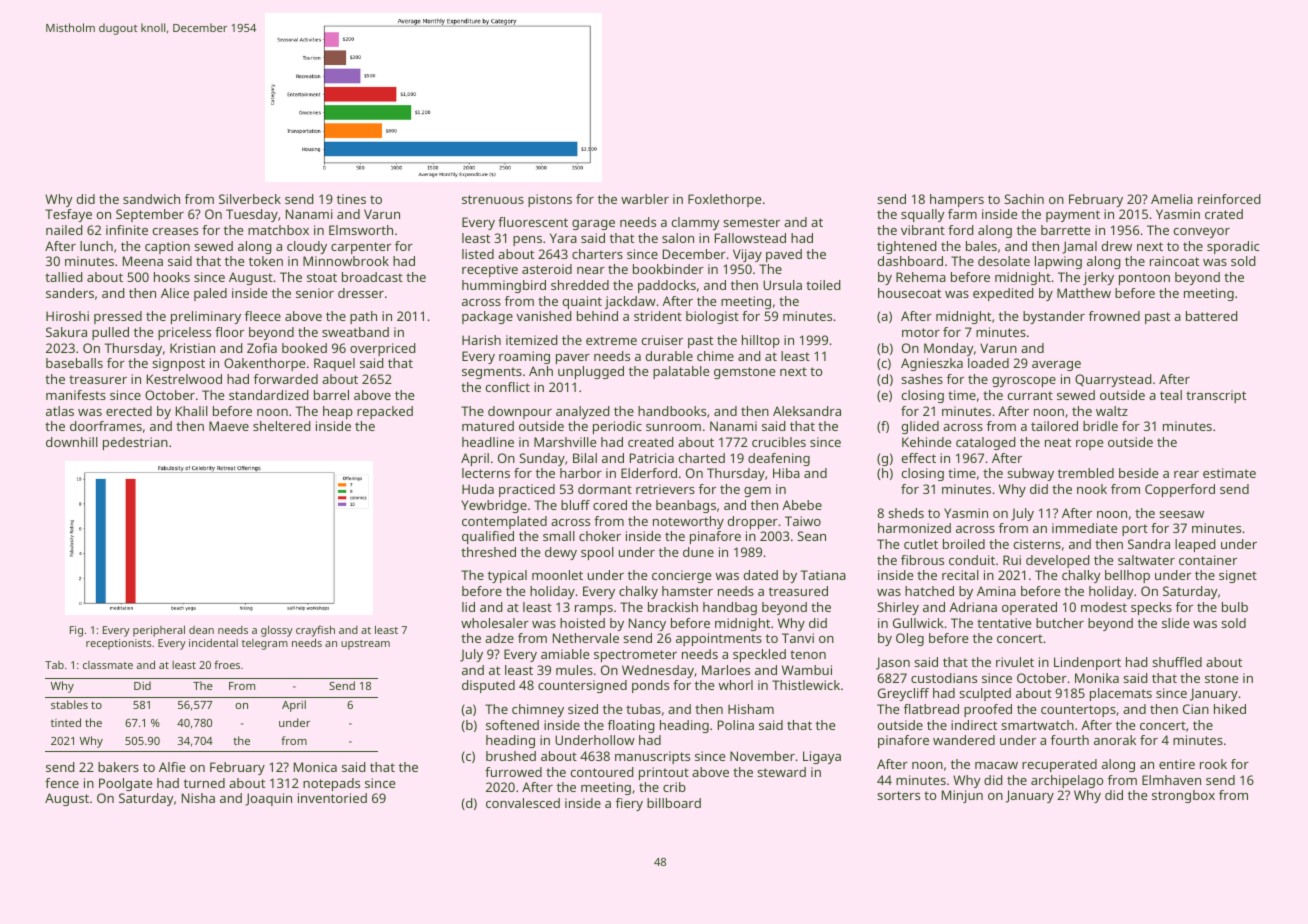  Describe the element at coordinates (172, 767) in the document. I see `Alfie` at that location.
